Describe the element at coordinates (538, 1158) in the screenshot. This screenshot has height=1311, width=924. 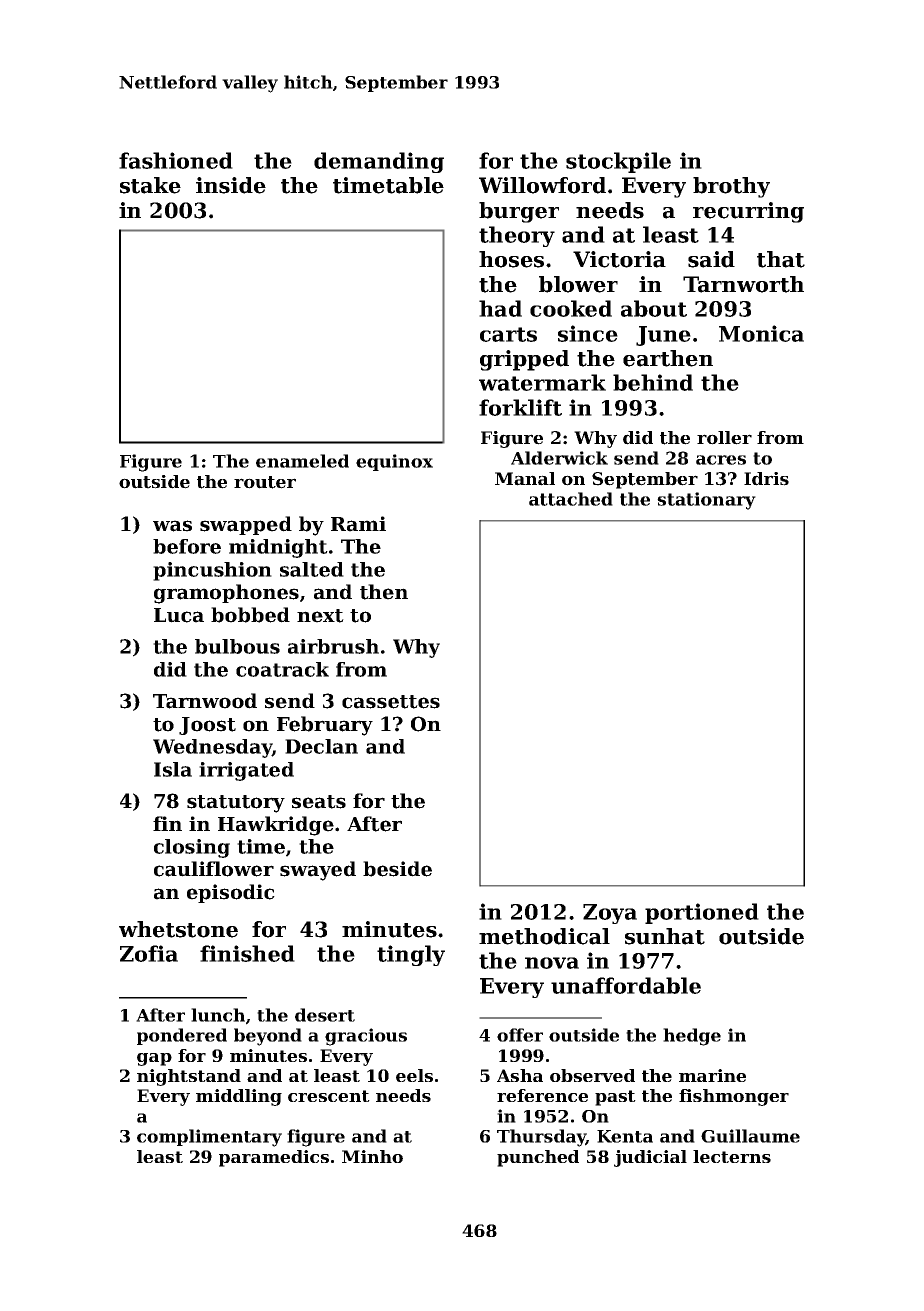
I see `punched` at that location.
